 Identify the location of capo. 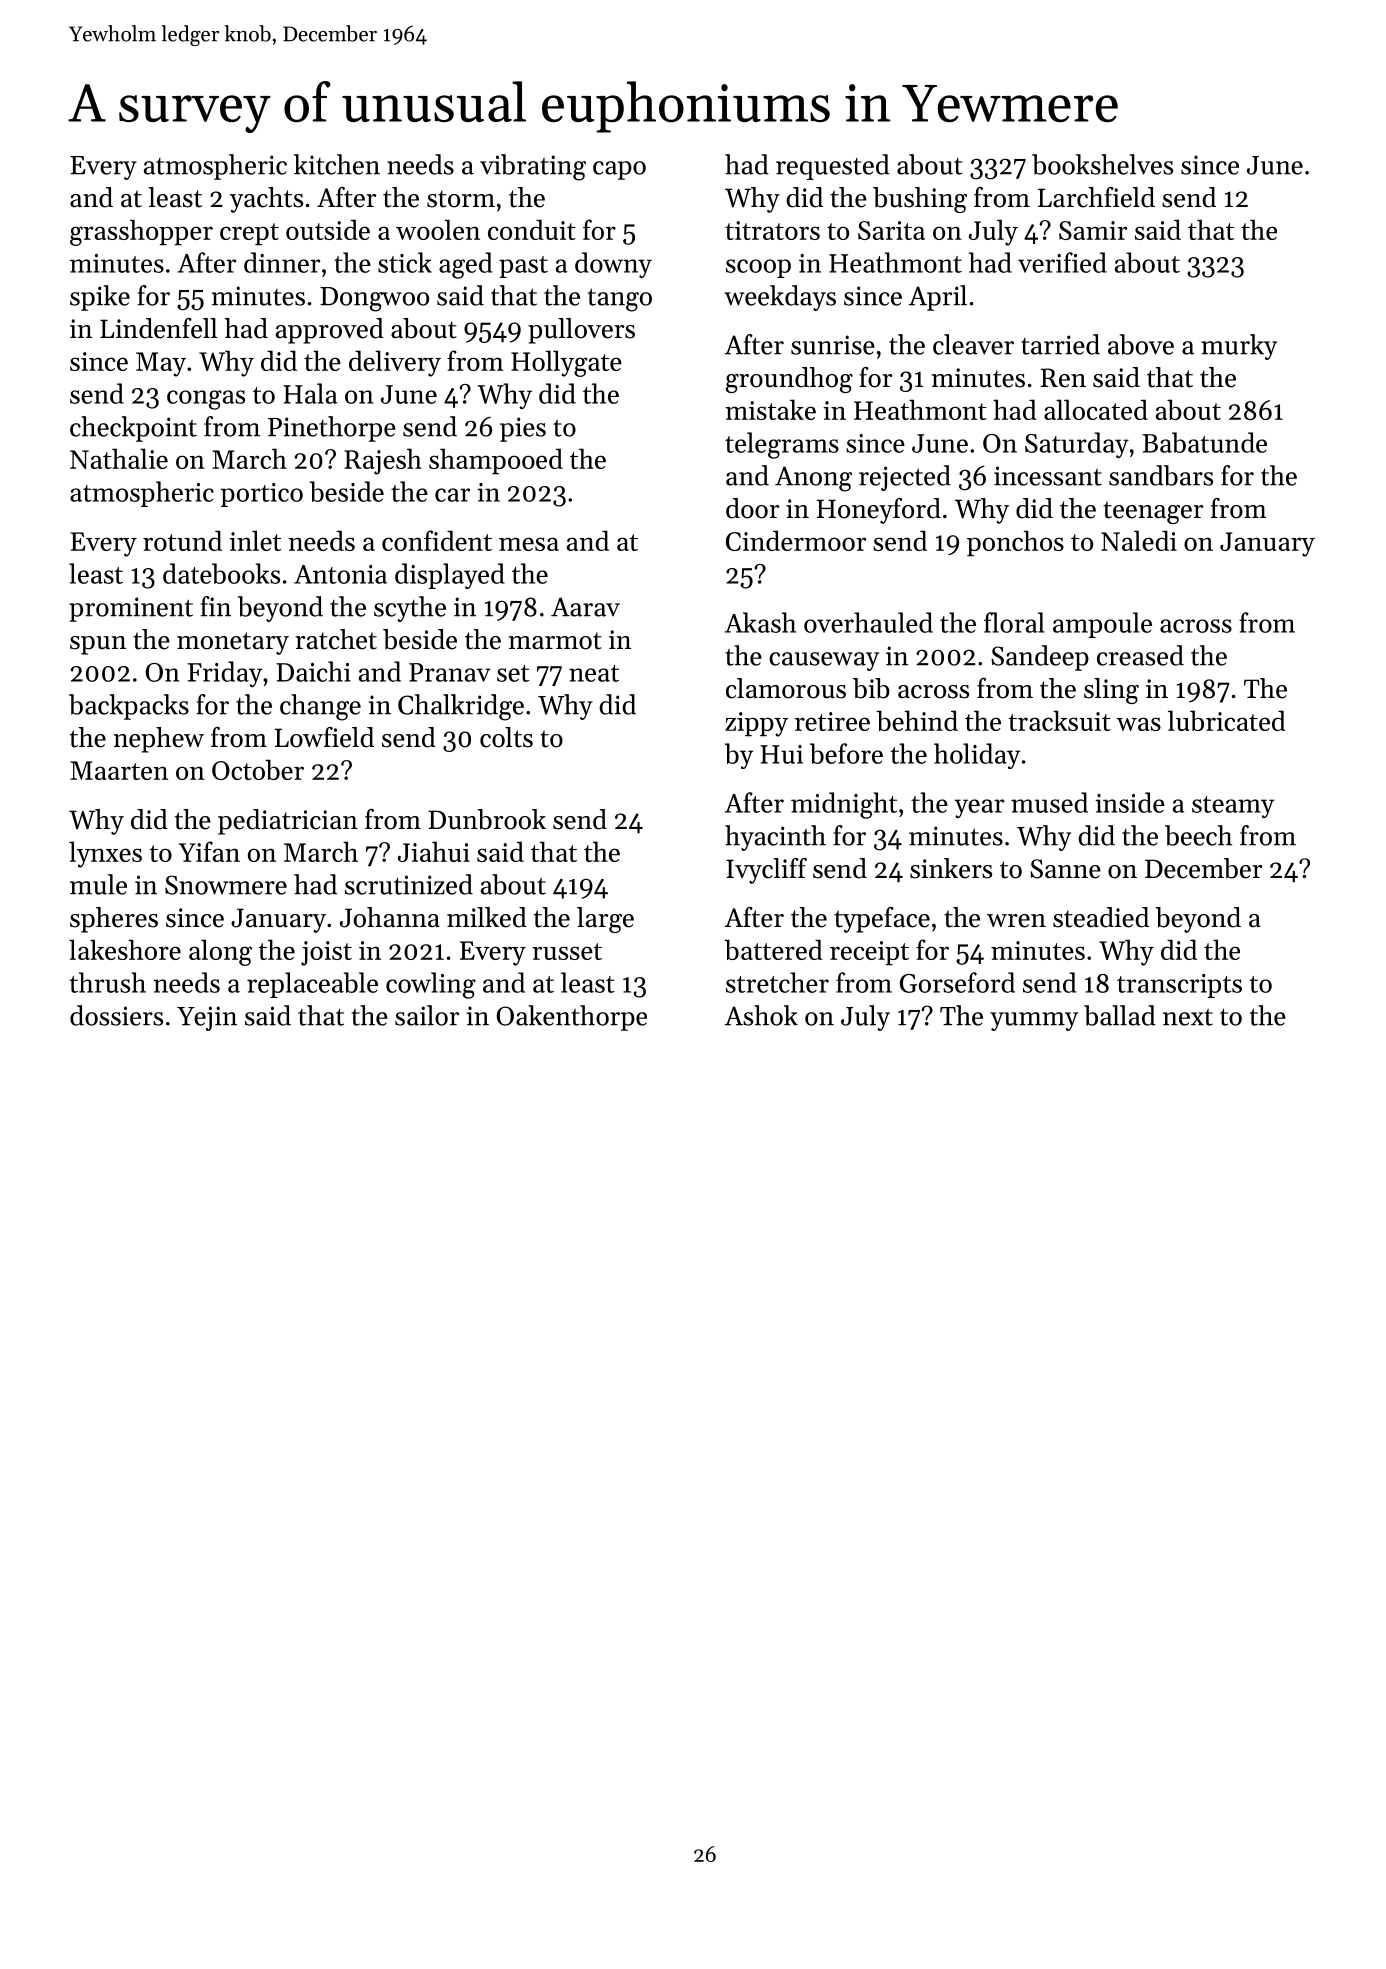
(619, 170).
